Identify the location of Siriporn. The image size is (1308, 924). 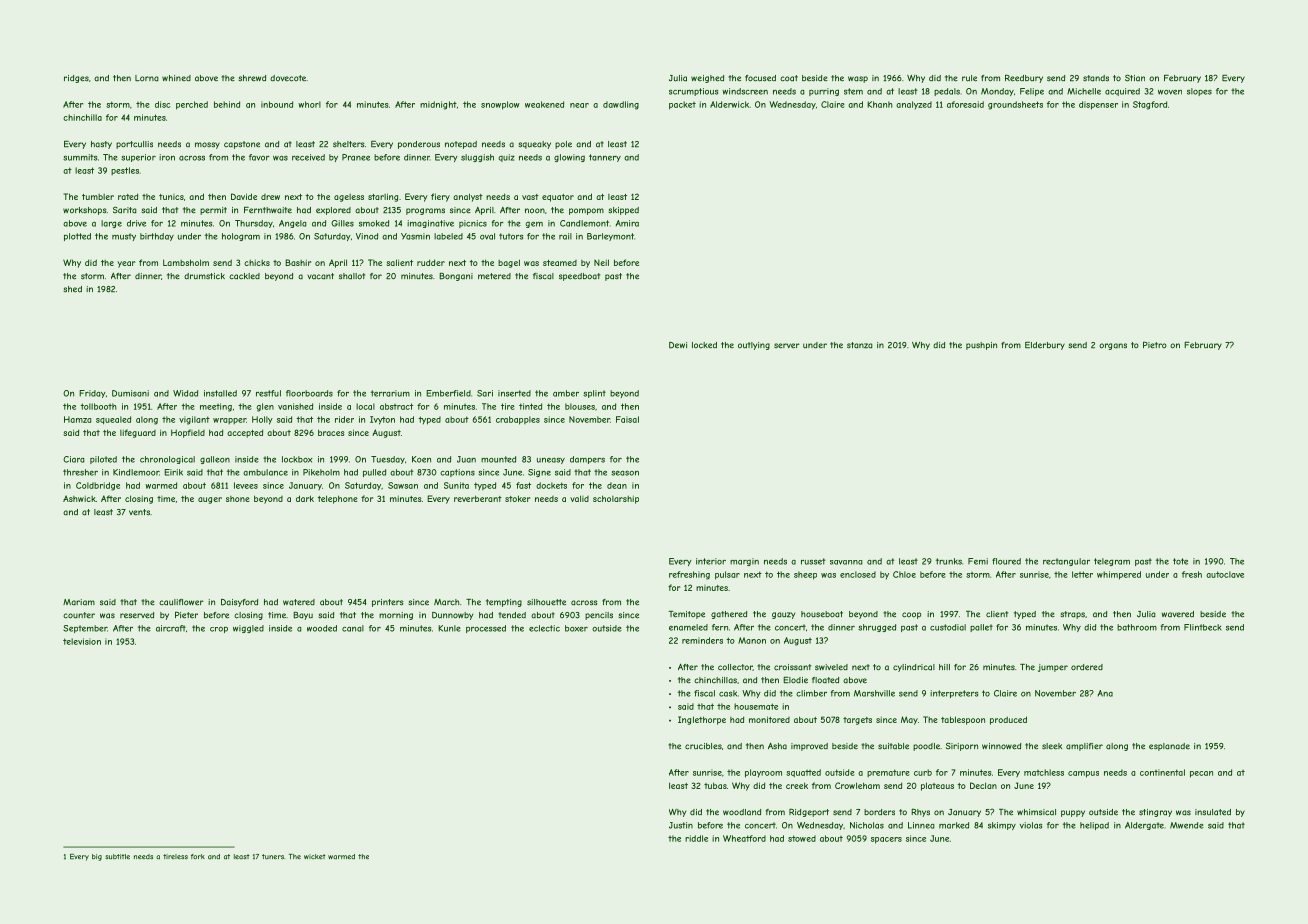
(962, 746).
